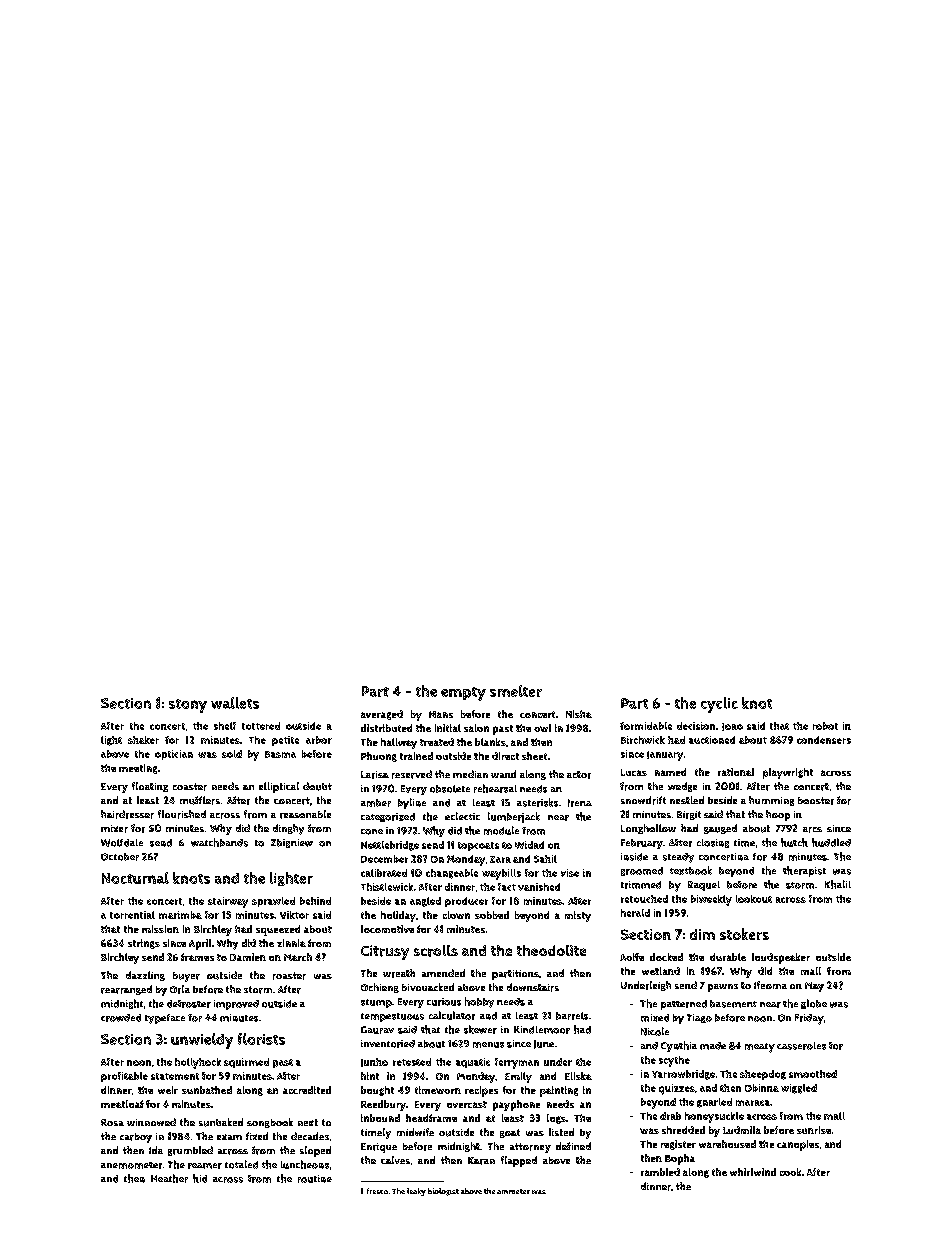  I want to click on recipes, so click(481, 1091).
